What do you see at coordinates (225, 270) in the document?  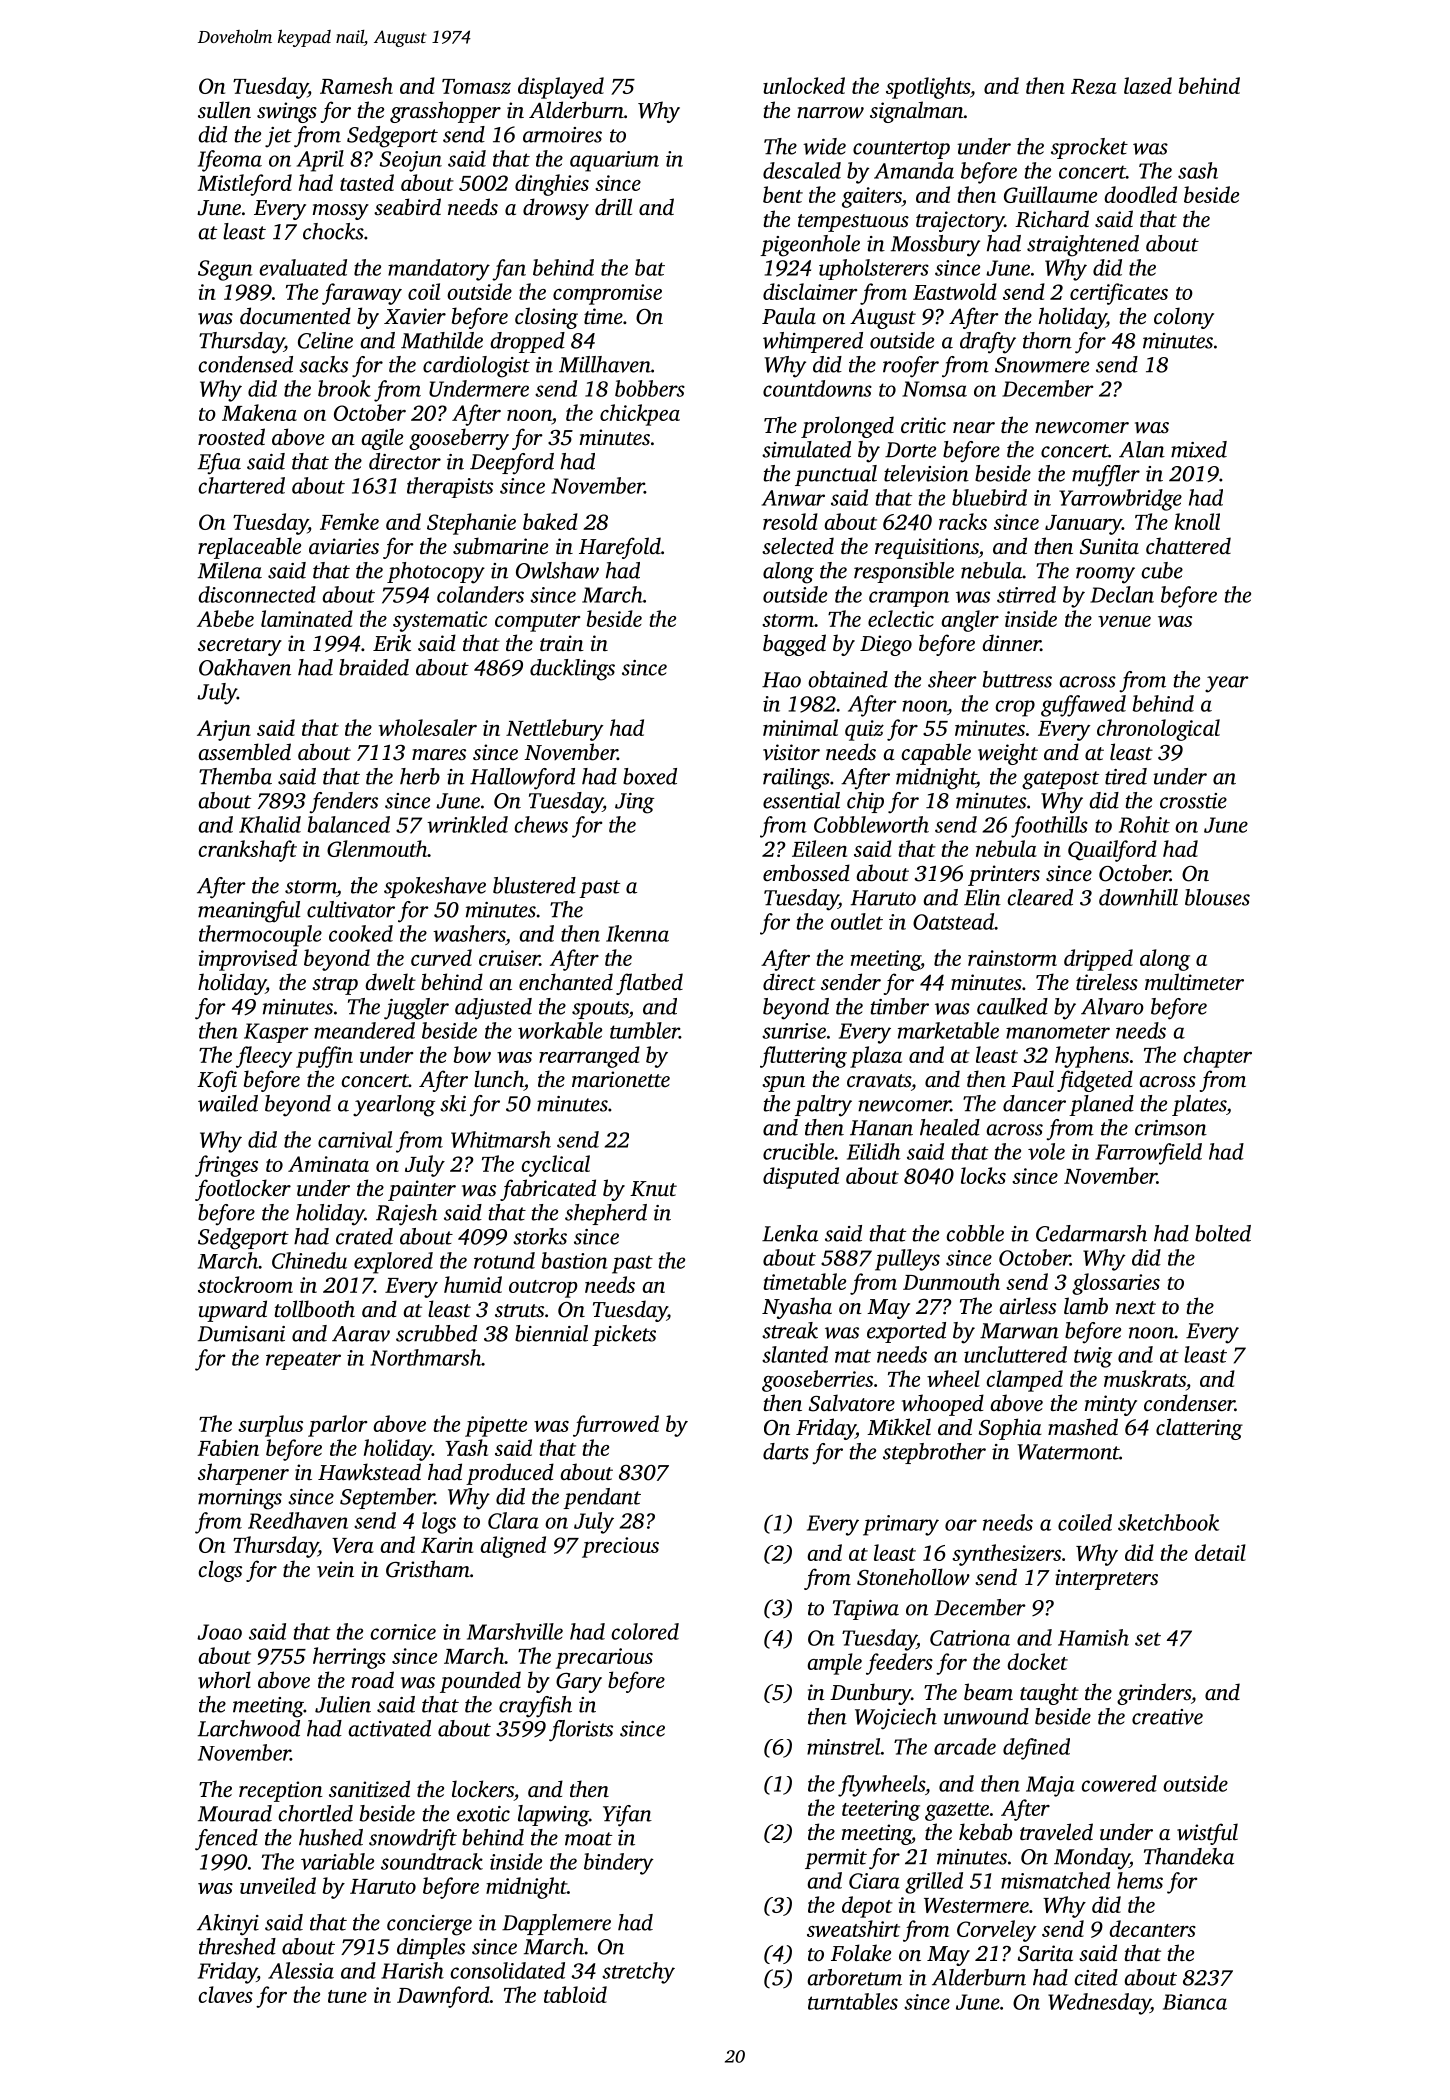 I see `Segun` at bounding box center [225, 270].
